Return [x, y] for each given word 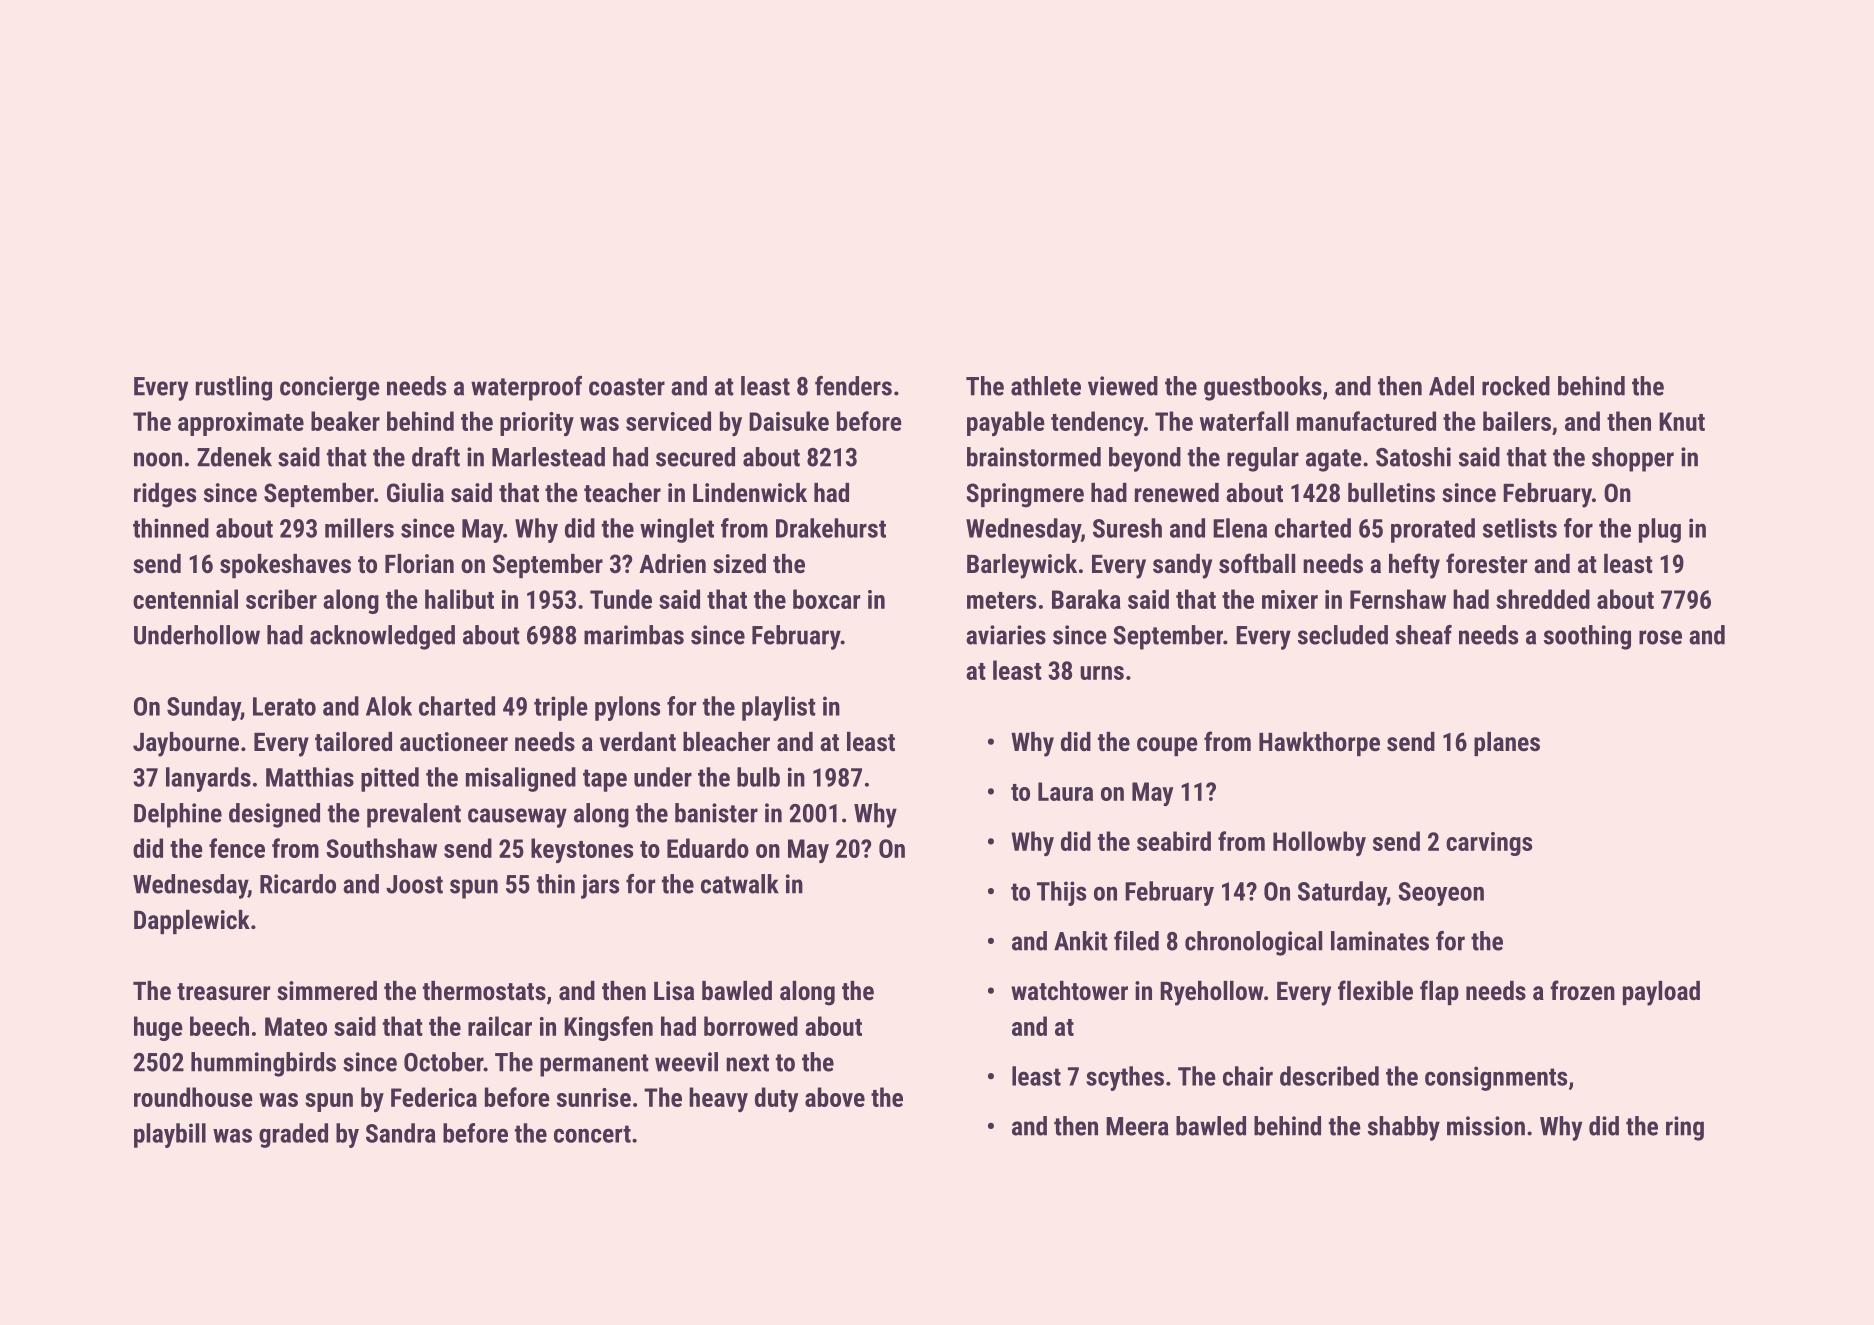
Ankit [1081, 941]
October [444, 1062]
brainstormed [1034, 457]
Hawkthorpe [1319, 744]
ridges [165, 495]
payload [1661, 993]
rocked [1516, 386]
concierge [330, 388]
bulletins [1391, 492]
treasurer [223, 991]
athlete [1046, 386]
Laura [1065, 791]
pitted [390, 779]
